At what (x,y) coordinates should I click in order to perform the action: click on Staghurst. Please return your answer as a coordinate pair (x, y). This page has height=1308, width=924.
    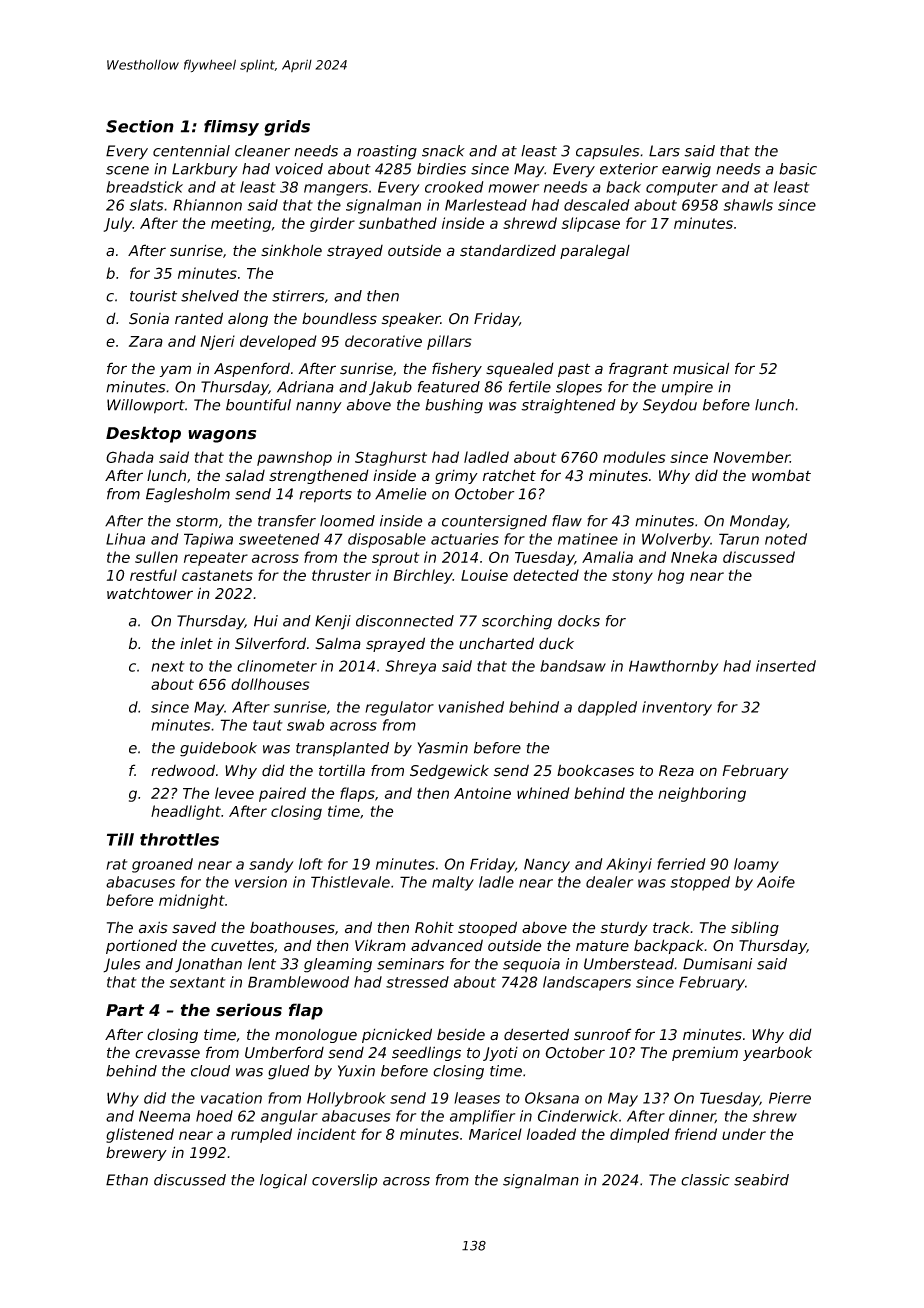
    Looking at the image, I should click on (391, 458).
